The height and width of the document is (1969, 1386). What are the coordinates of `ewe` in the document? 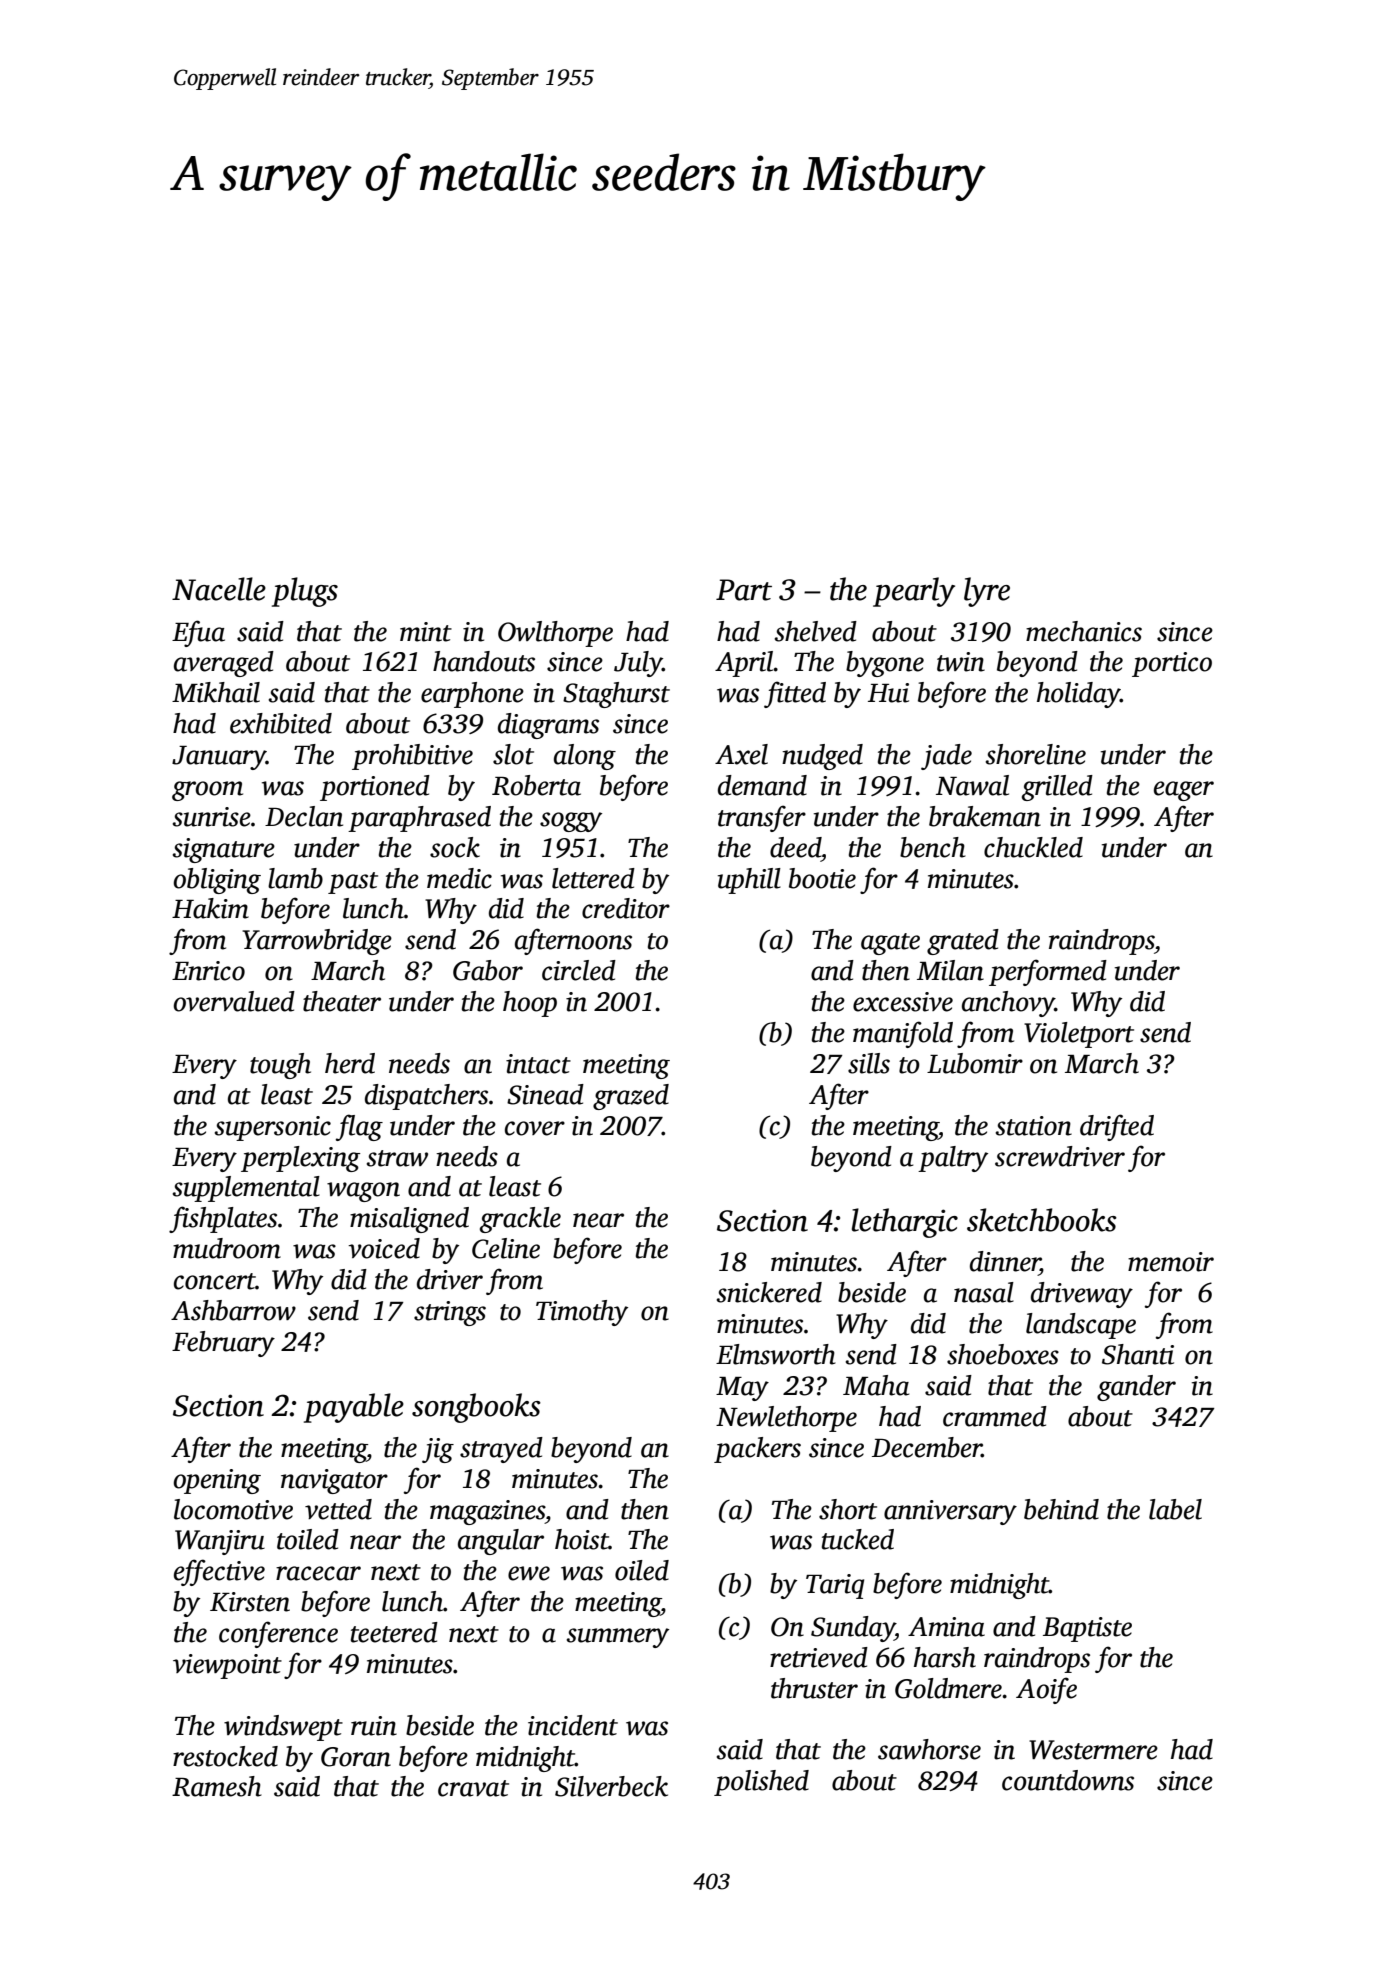 It's located at (529, 1573).
